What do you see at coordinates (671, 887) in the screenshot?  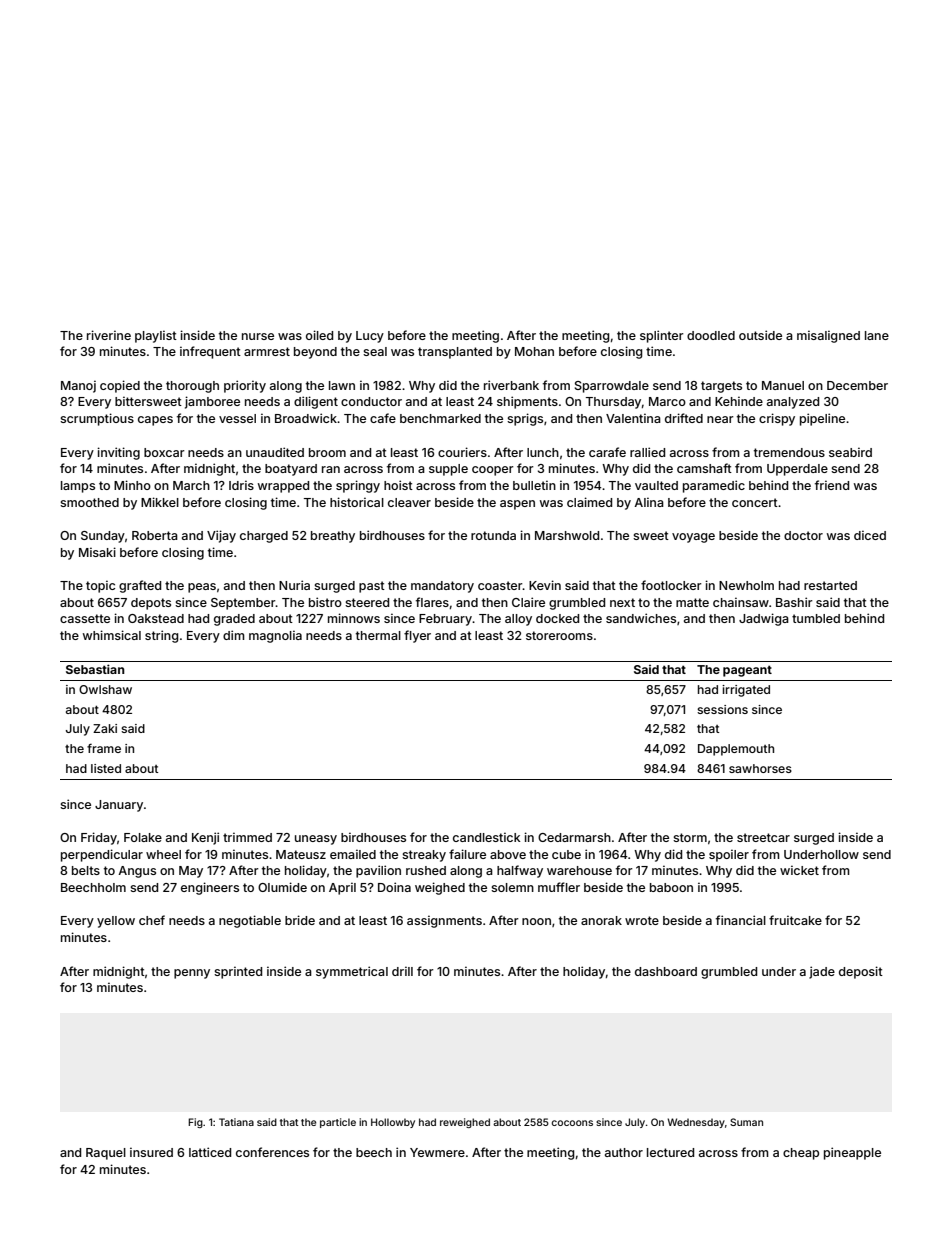 I see `baboon` at bounding box center [671, 887].
